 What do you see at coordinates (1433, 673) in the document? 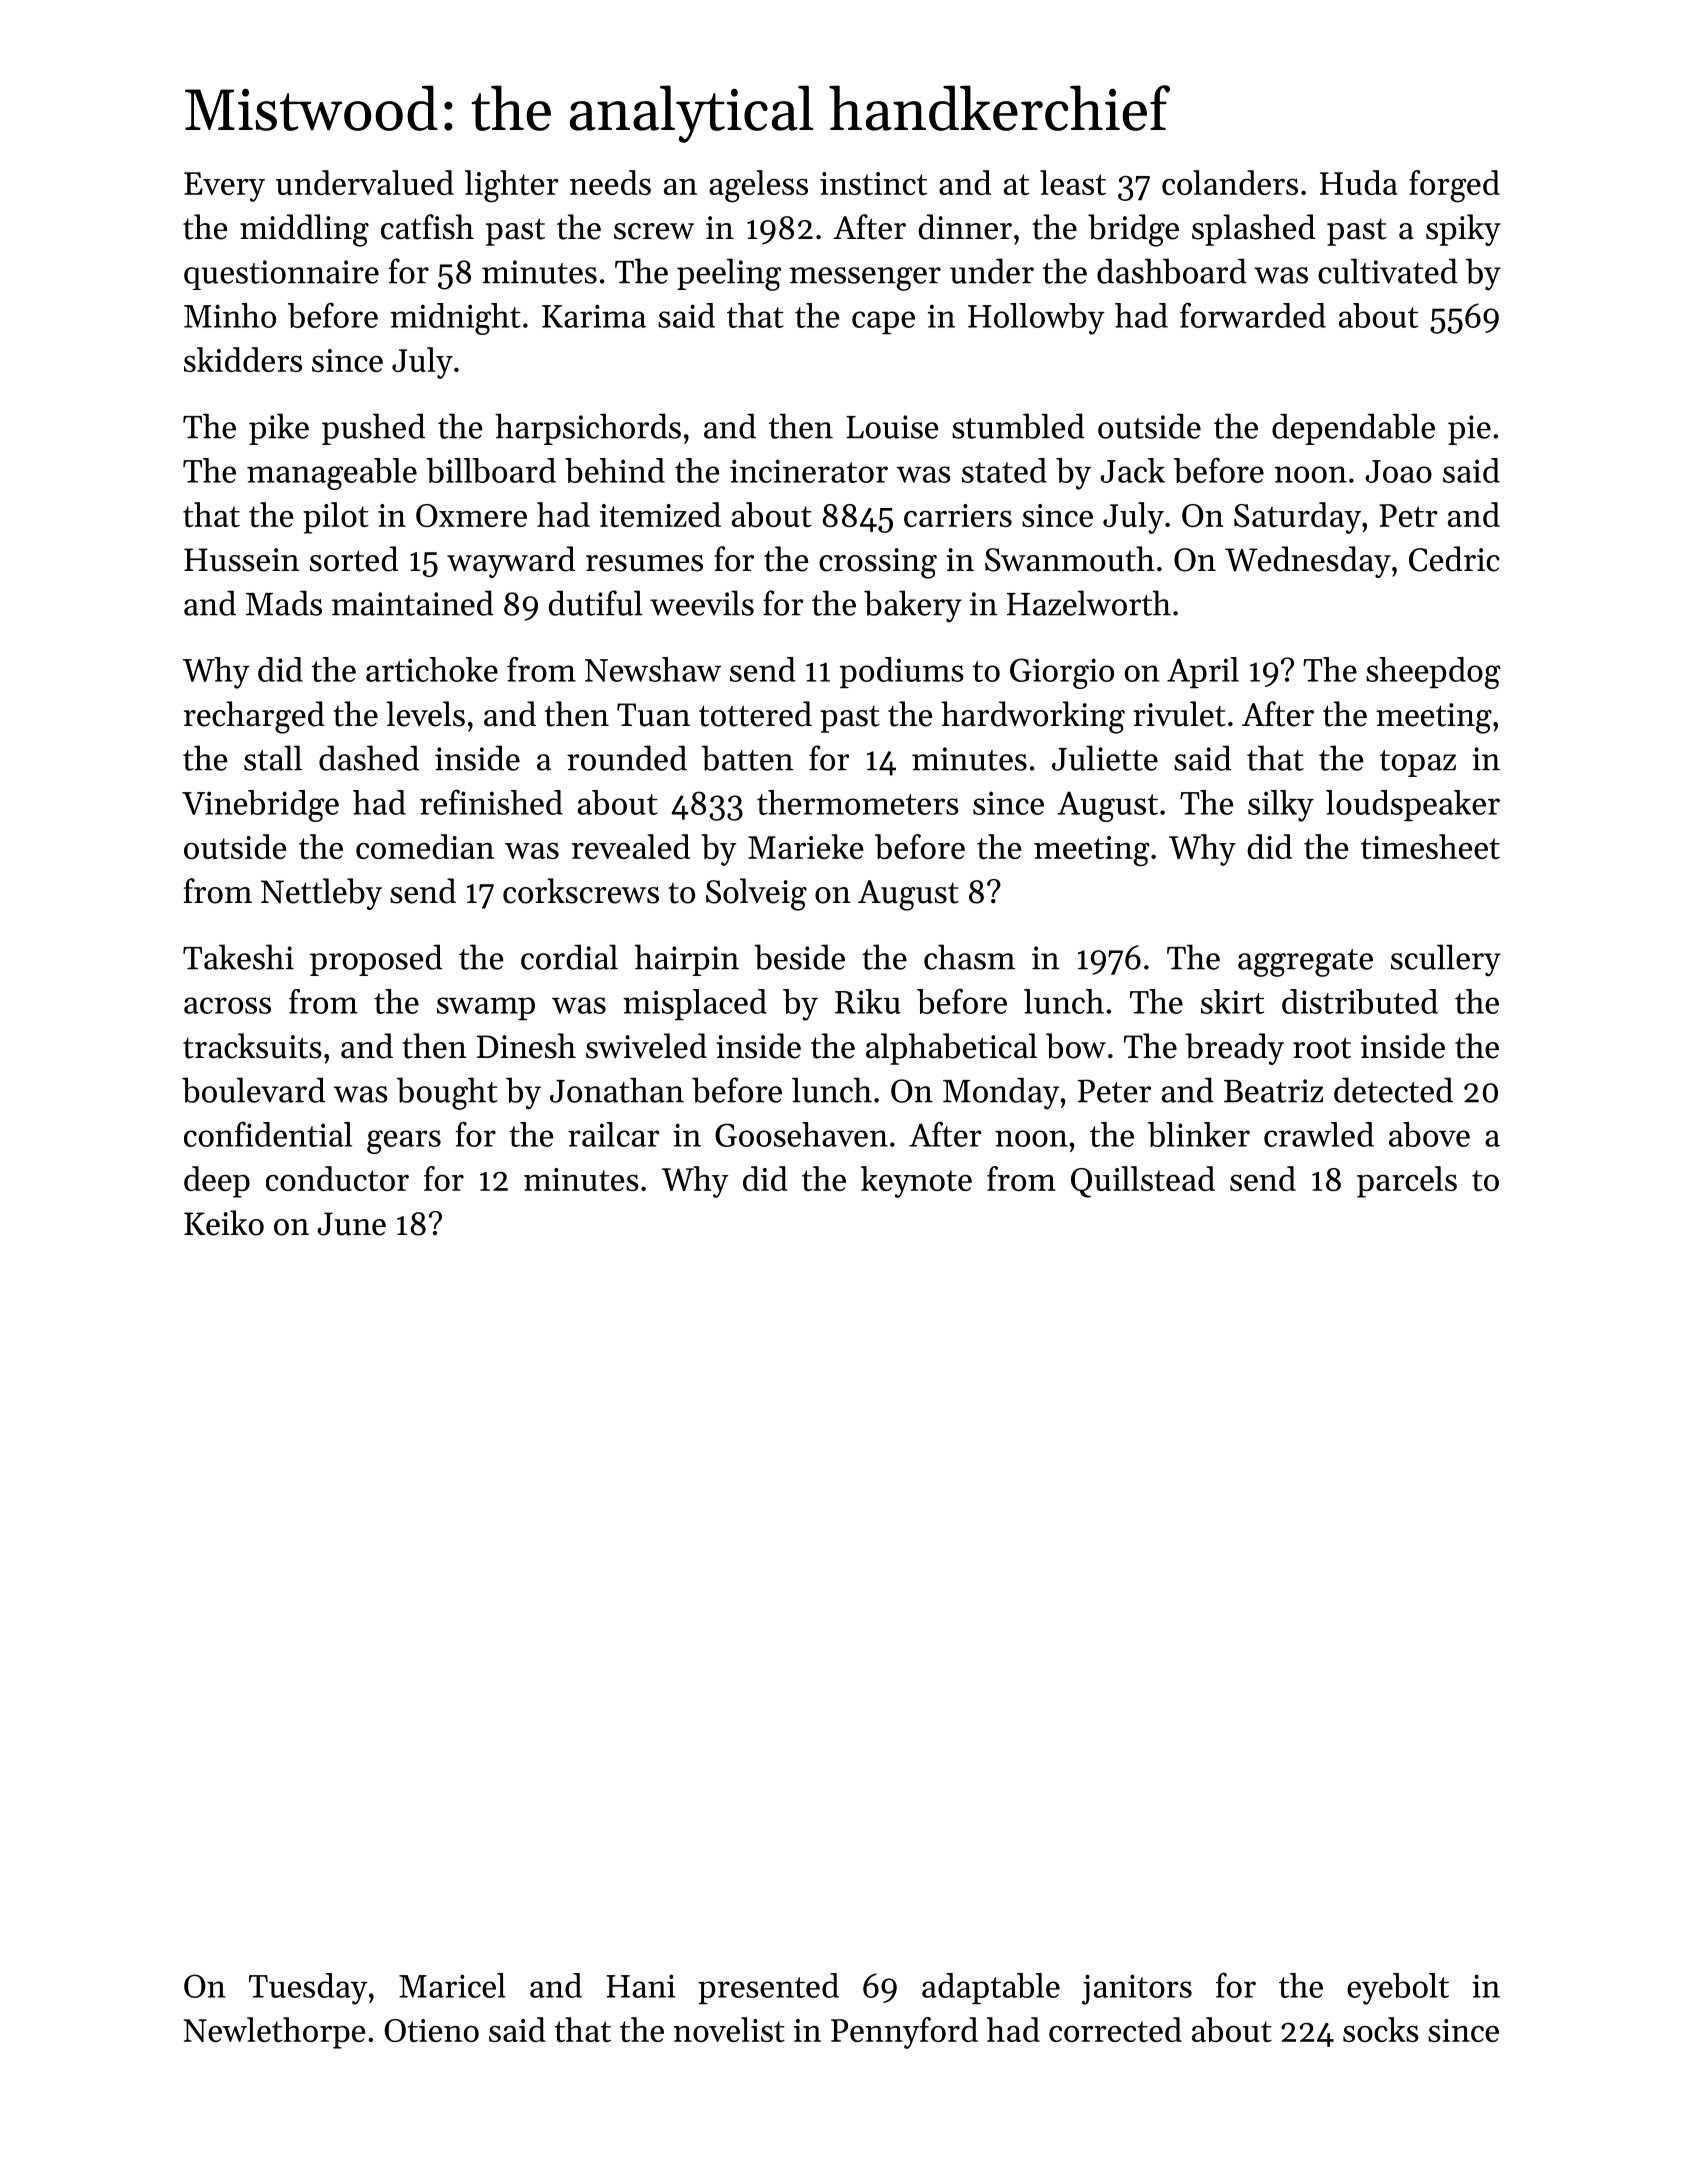
I see `sheepdog` at bounding box center [1433, 673].
